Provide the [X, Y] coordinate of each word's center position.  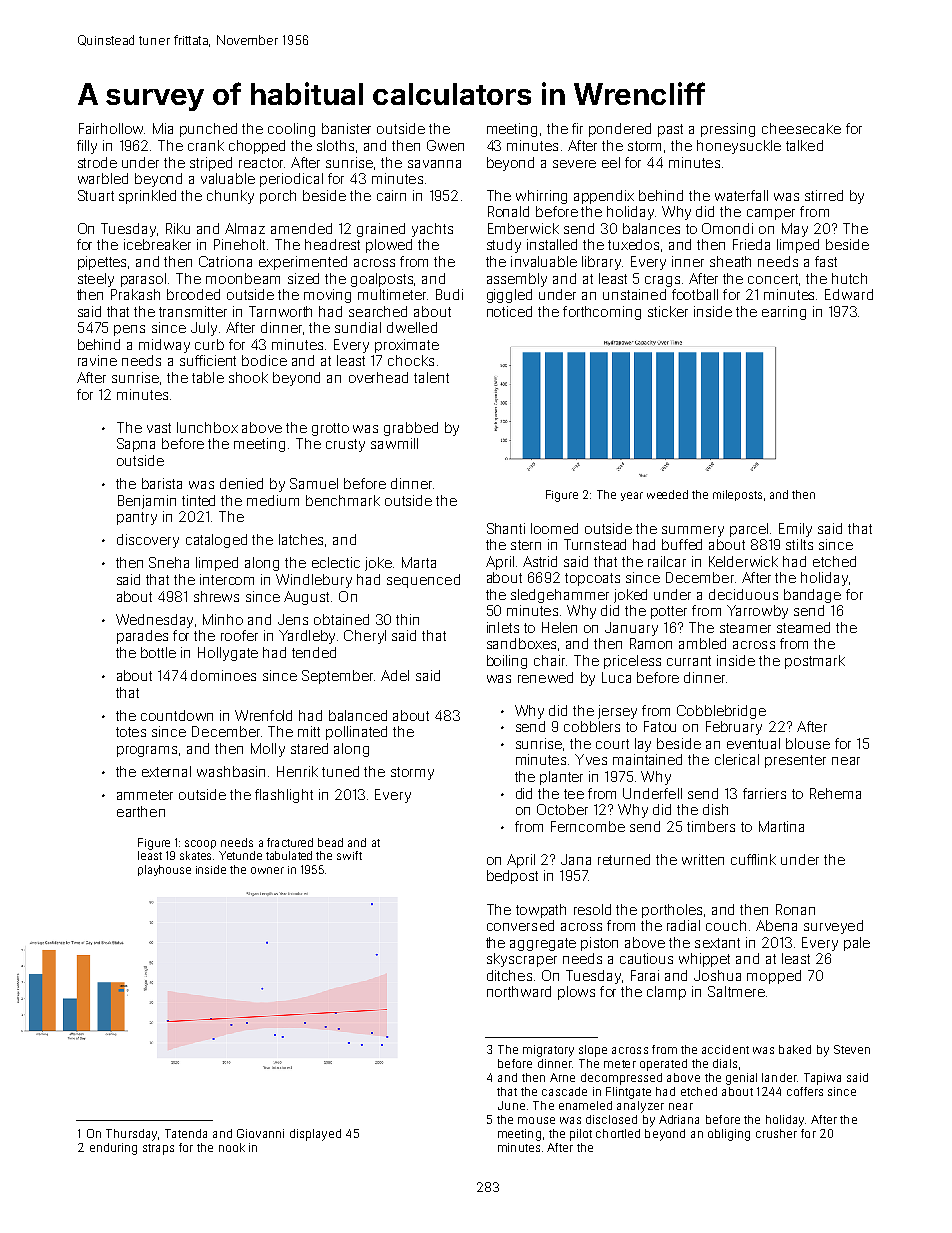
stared [309, 748]
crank [206, 145]
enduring [113, 1149]
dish [715, 809]
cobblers [592, 726]
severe [574, 164]
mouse [536, 1120]
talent [431, 377]
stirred [824, 195]
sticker [668, 311]
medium [273, 500]
